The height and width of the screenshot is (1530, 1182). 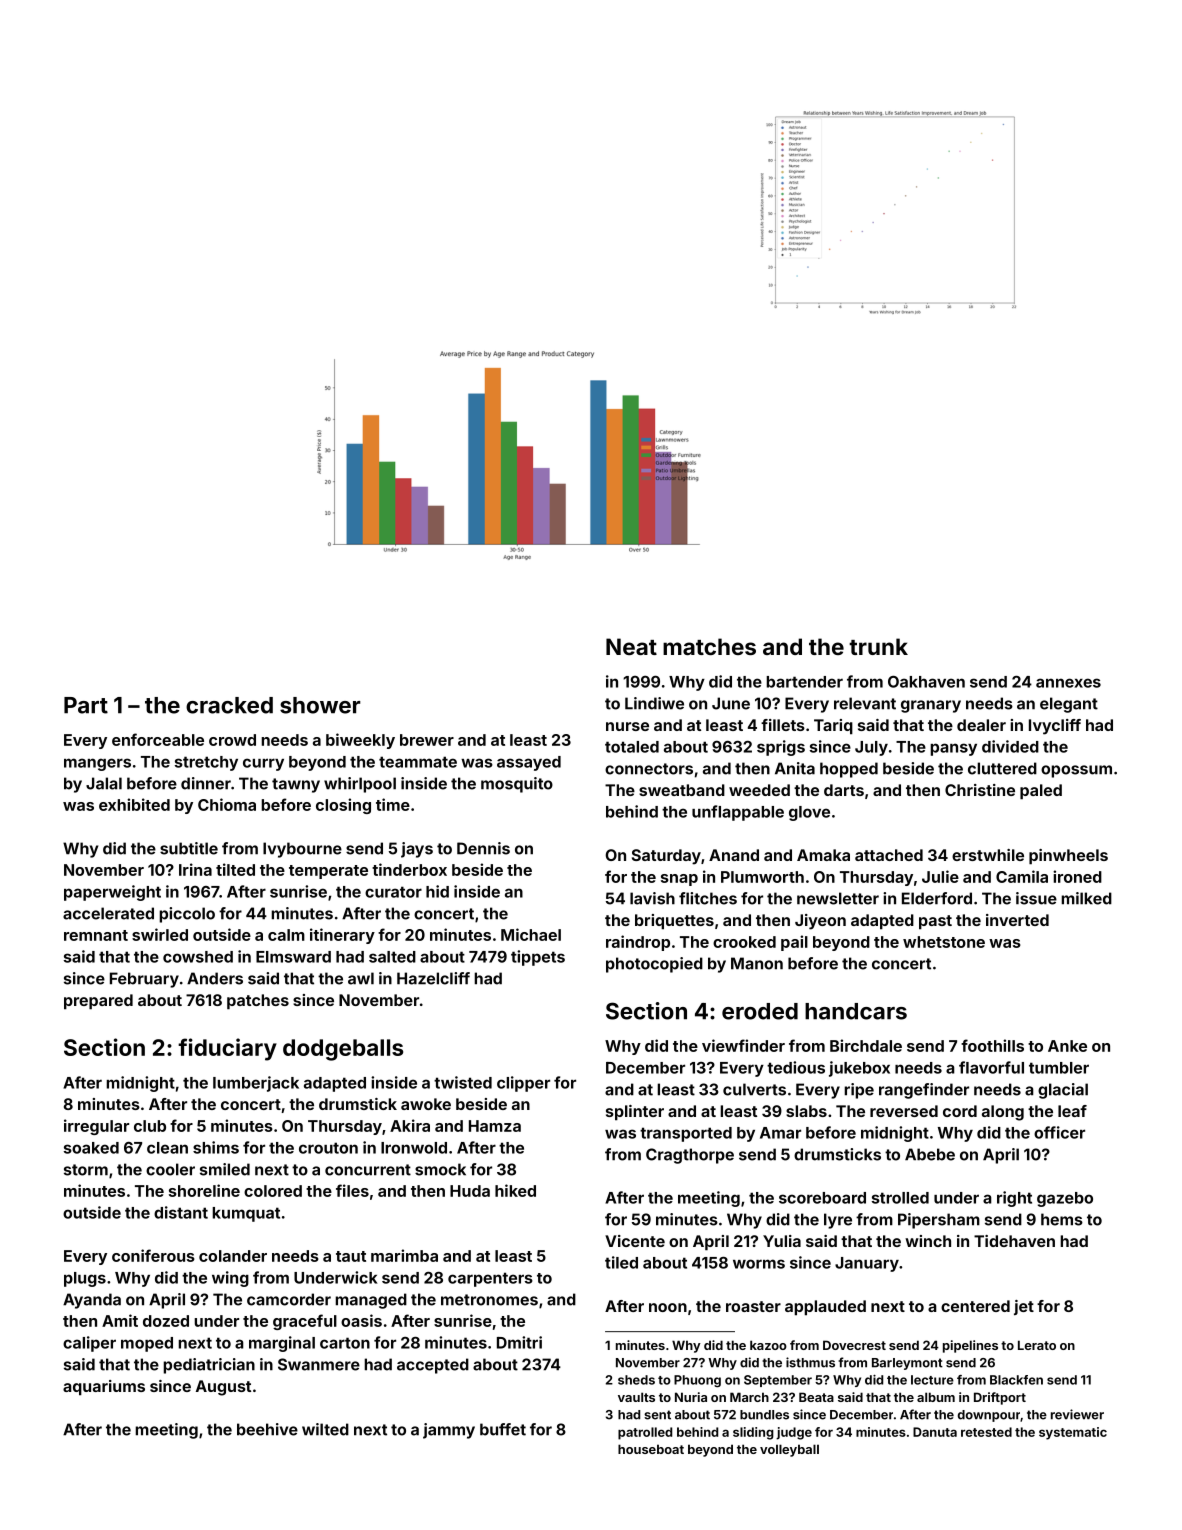 What do you see at coordinates (1016, 1380) in the screenshot?
I see `Blackfen` at bounding box center [1016, 1380].
